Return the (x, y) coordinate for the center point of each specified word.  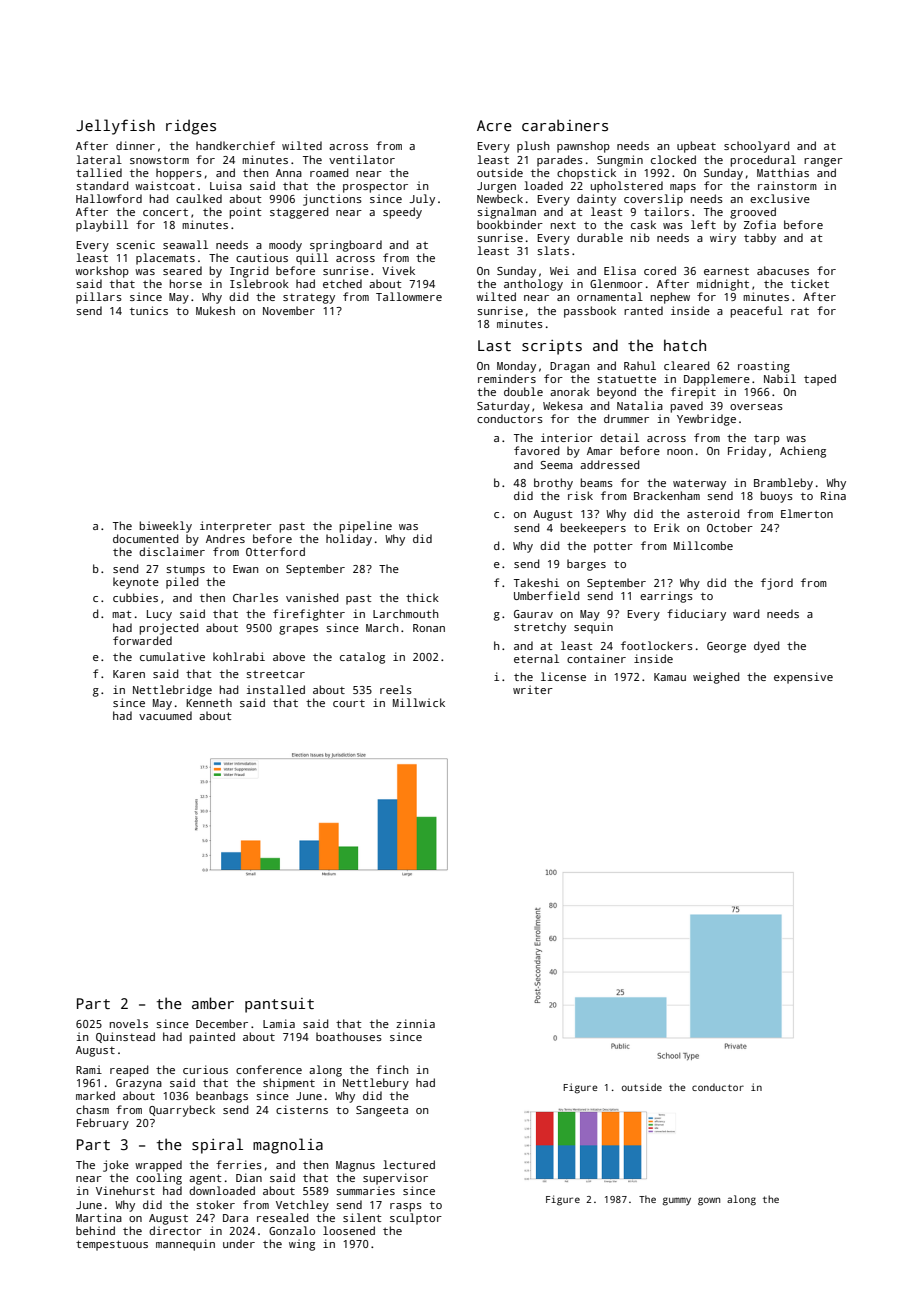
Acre (494, 125)
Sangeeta (382, 1111)
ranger (823, 162)
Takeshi (536, 582)
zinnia (415, 1023)
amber (213, 1003)
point (245, 213)
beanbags (222, 1097)
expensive (803, 678)
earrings (666, 597)
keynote (136, 583)
